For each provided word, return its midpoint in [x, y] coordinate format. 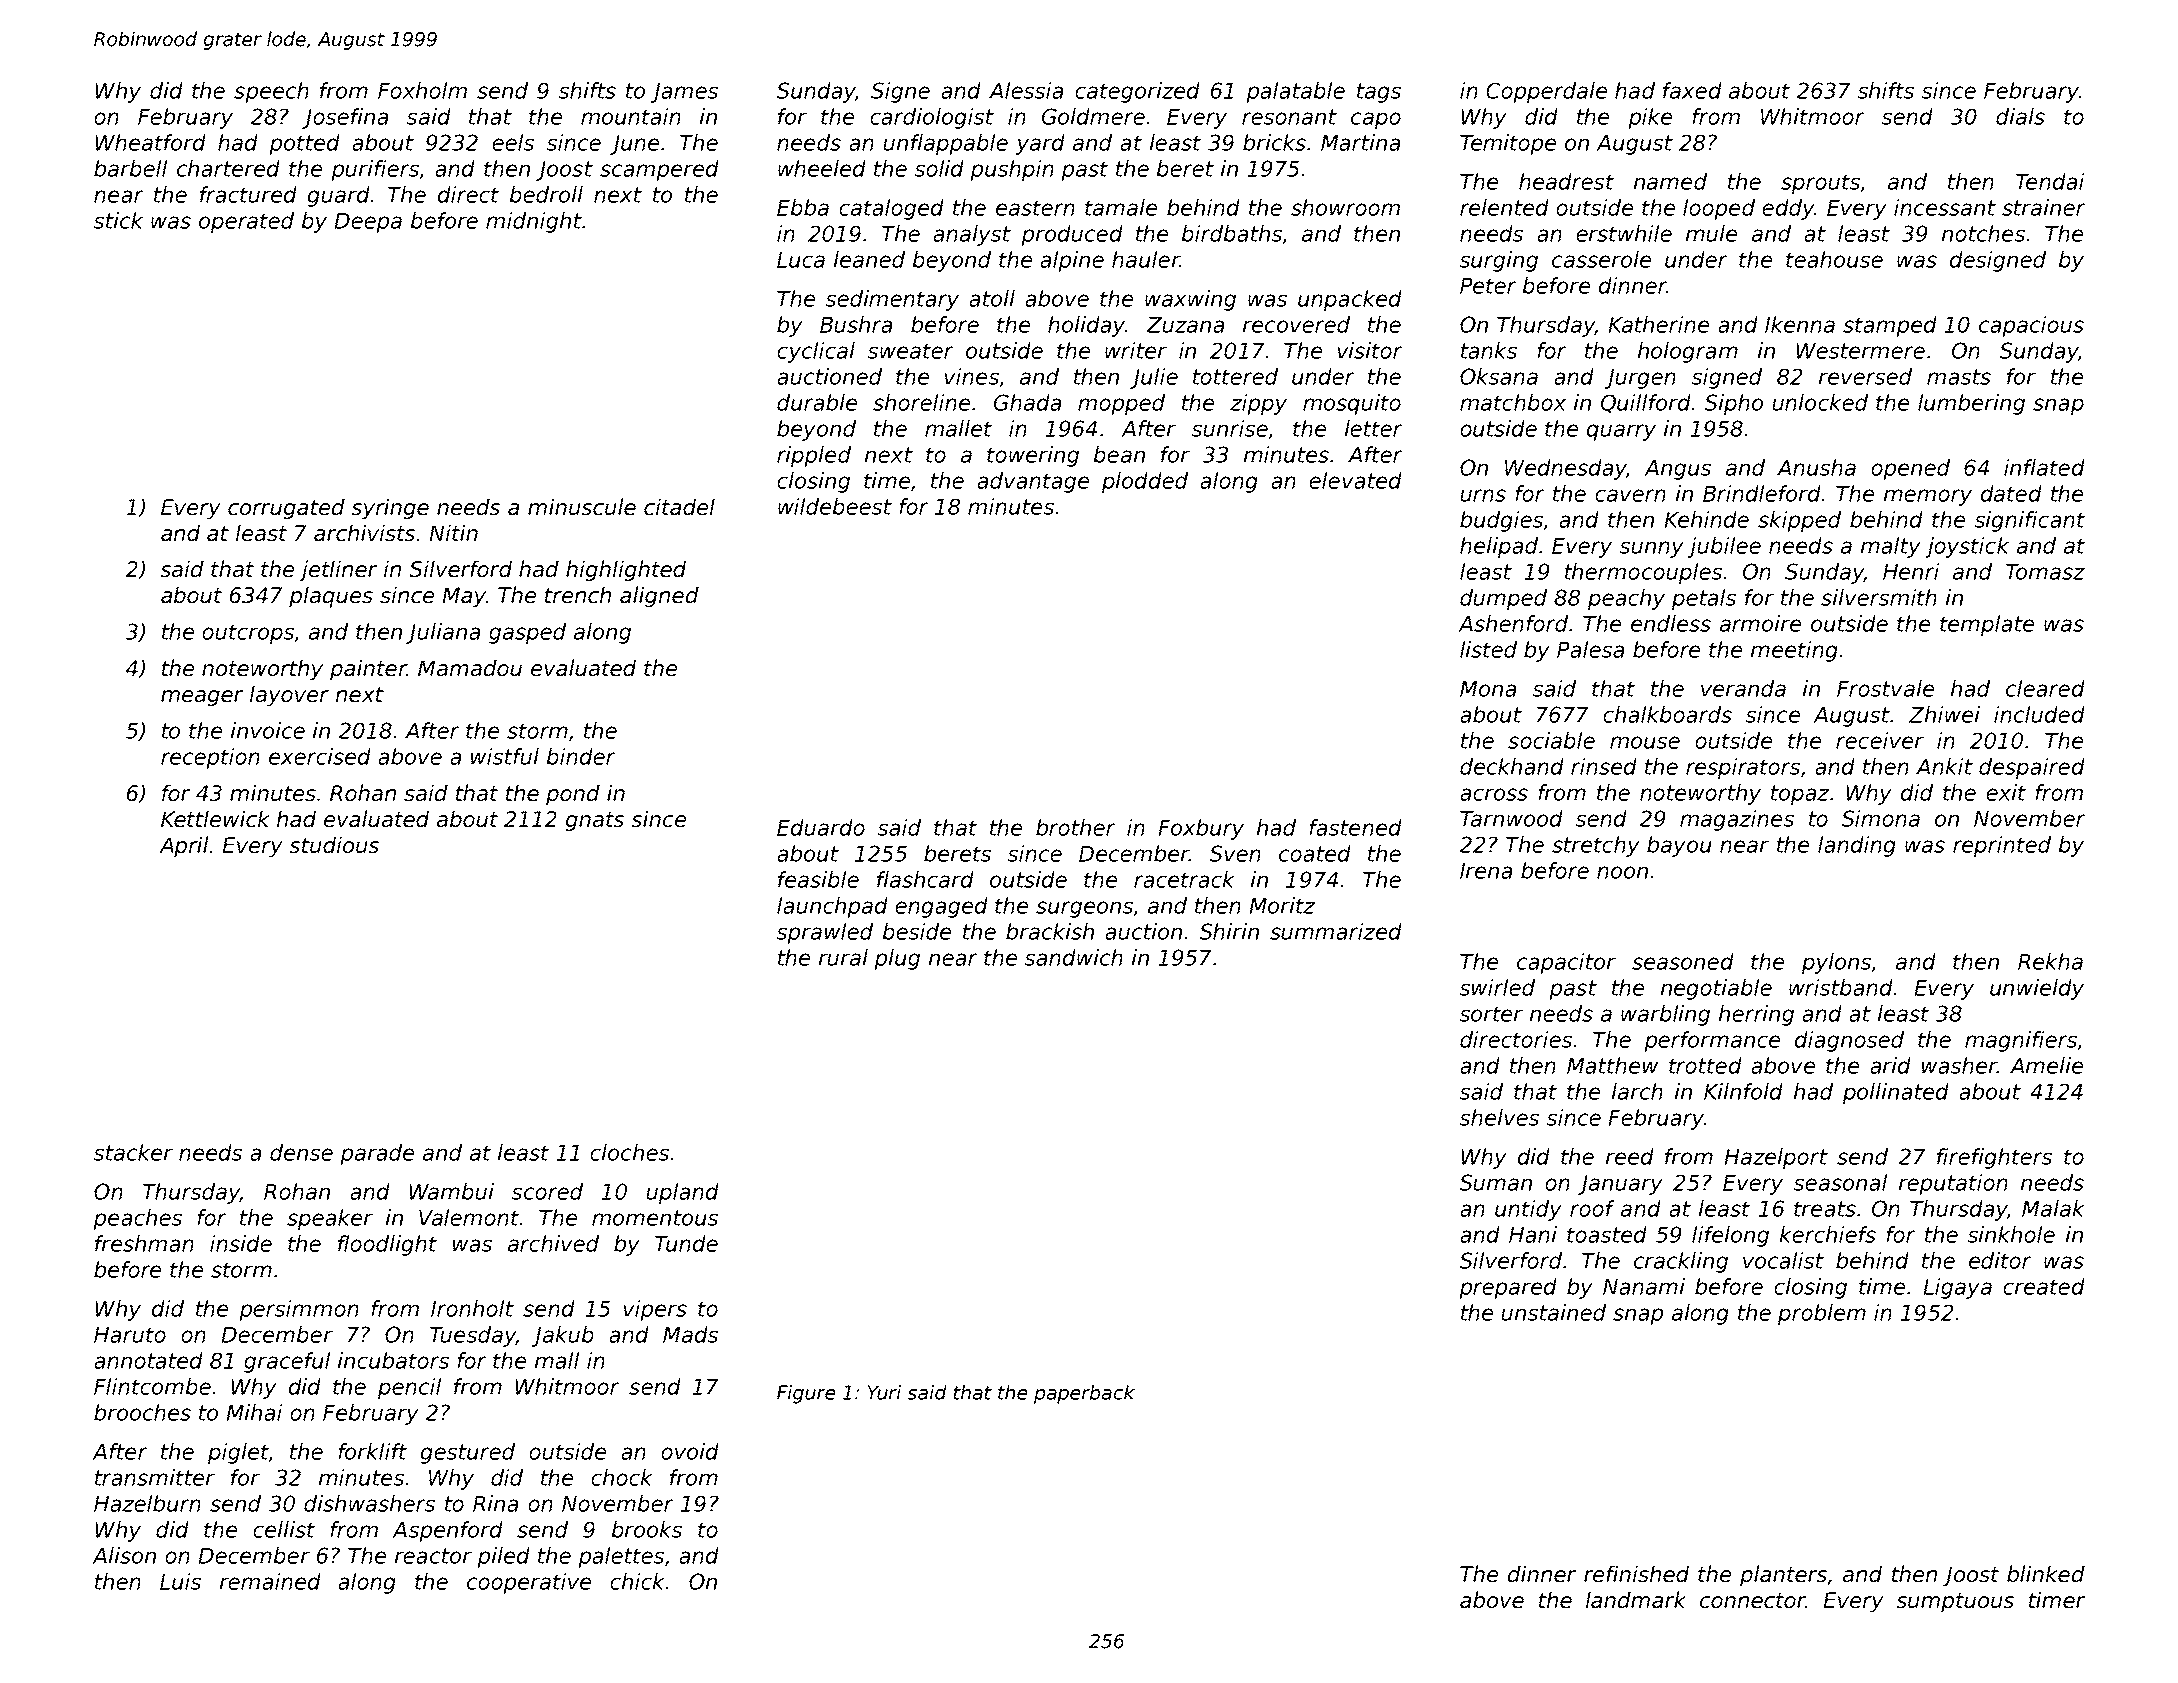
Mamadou [470, 668]
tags [1379, 93]
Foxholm [422, 90]
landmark [1636, 1600]
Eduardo [821, 827]
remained [270, 1581]
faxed [1692, 90]
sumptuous [1955, 1603]
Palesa [1590, 649]
